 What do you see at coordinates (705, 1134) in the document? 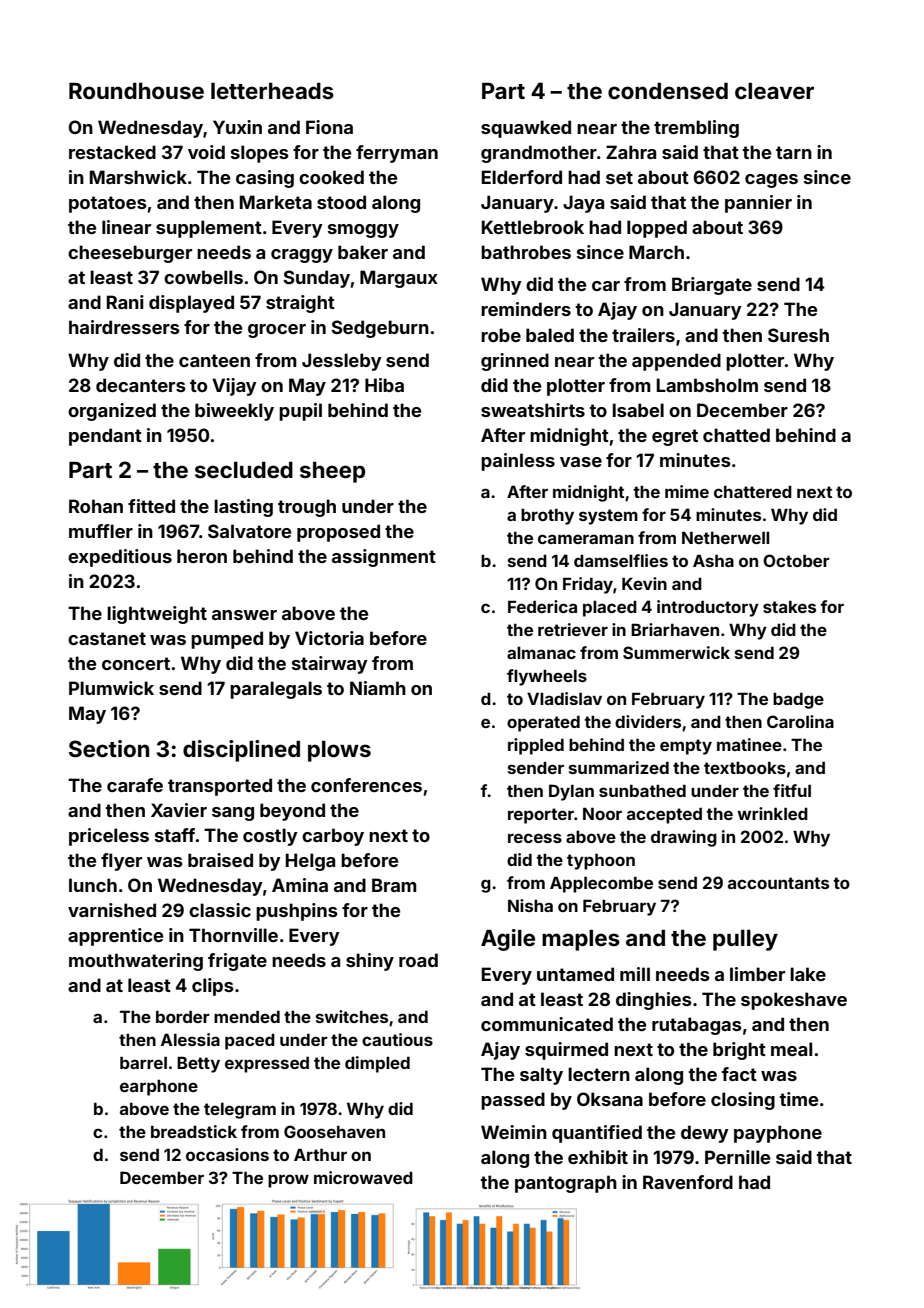
I see `dewy` at bounding box center [705, 1134].
